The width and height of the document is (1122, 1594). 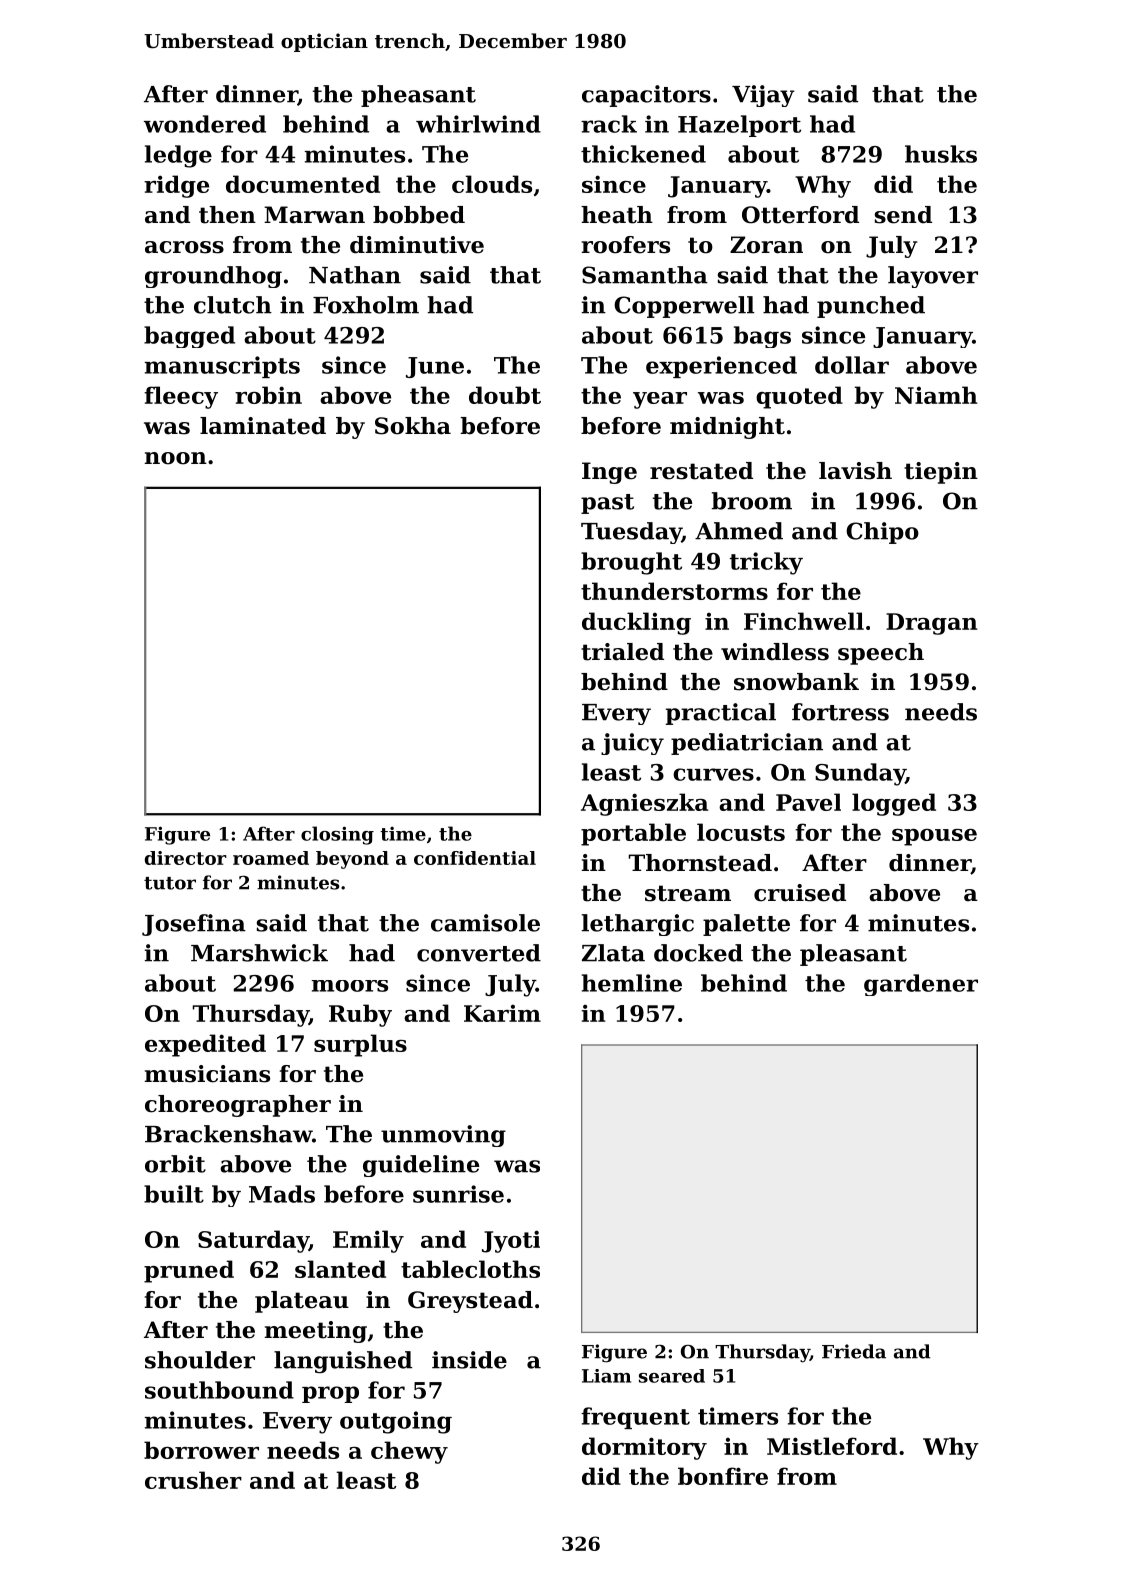 I want to click on hemline, so click(x=632, y=983).
